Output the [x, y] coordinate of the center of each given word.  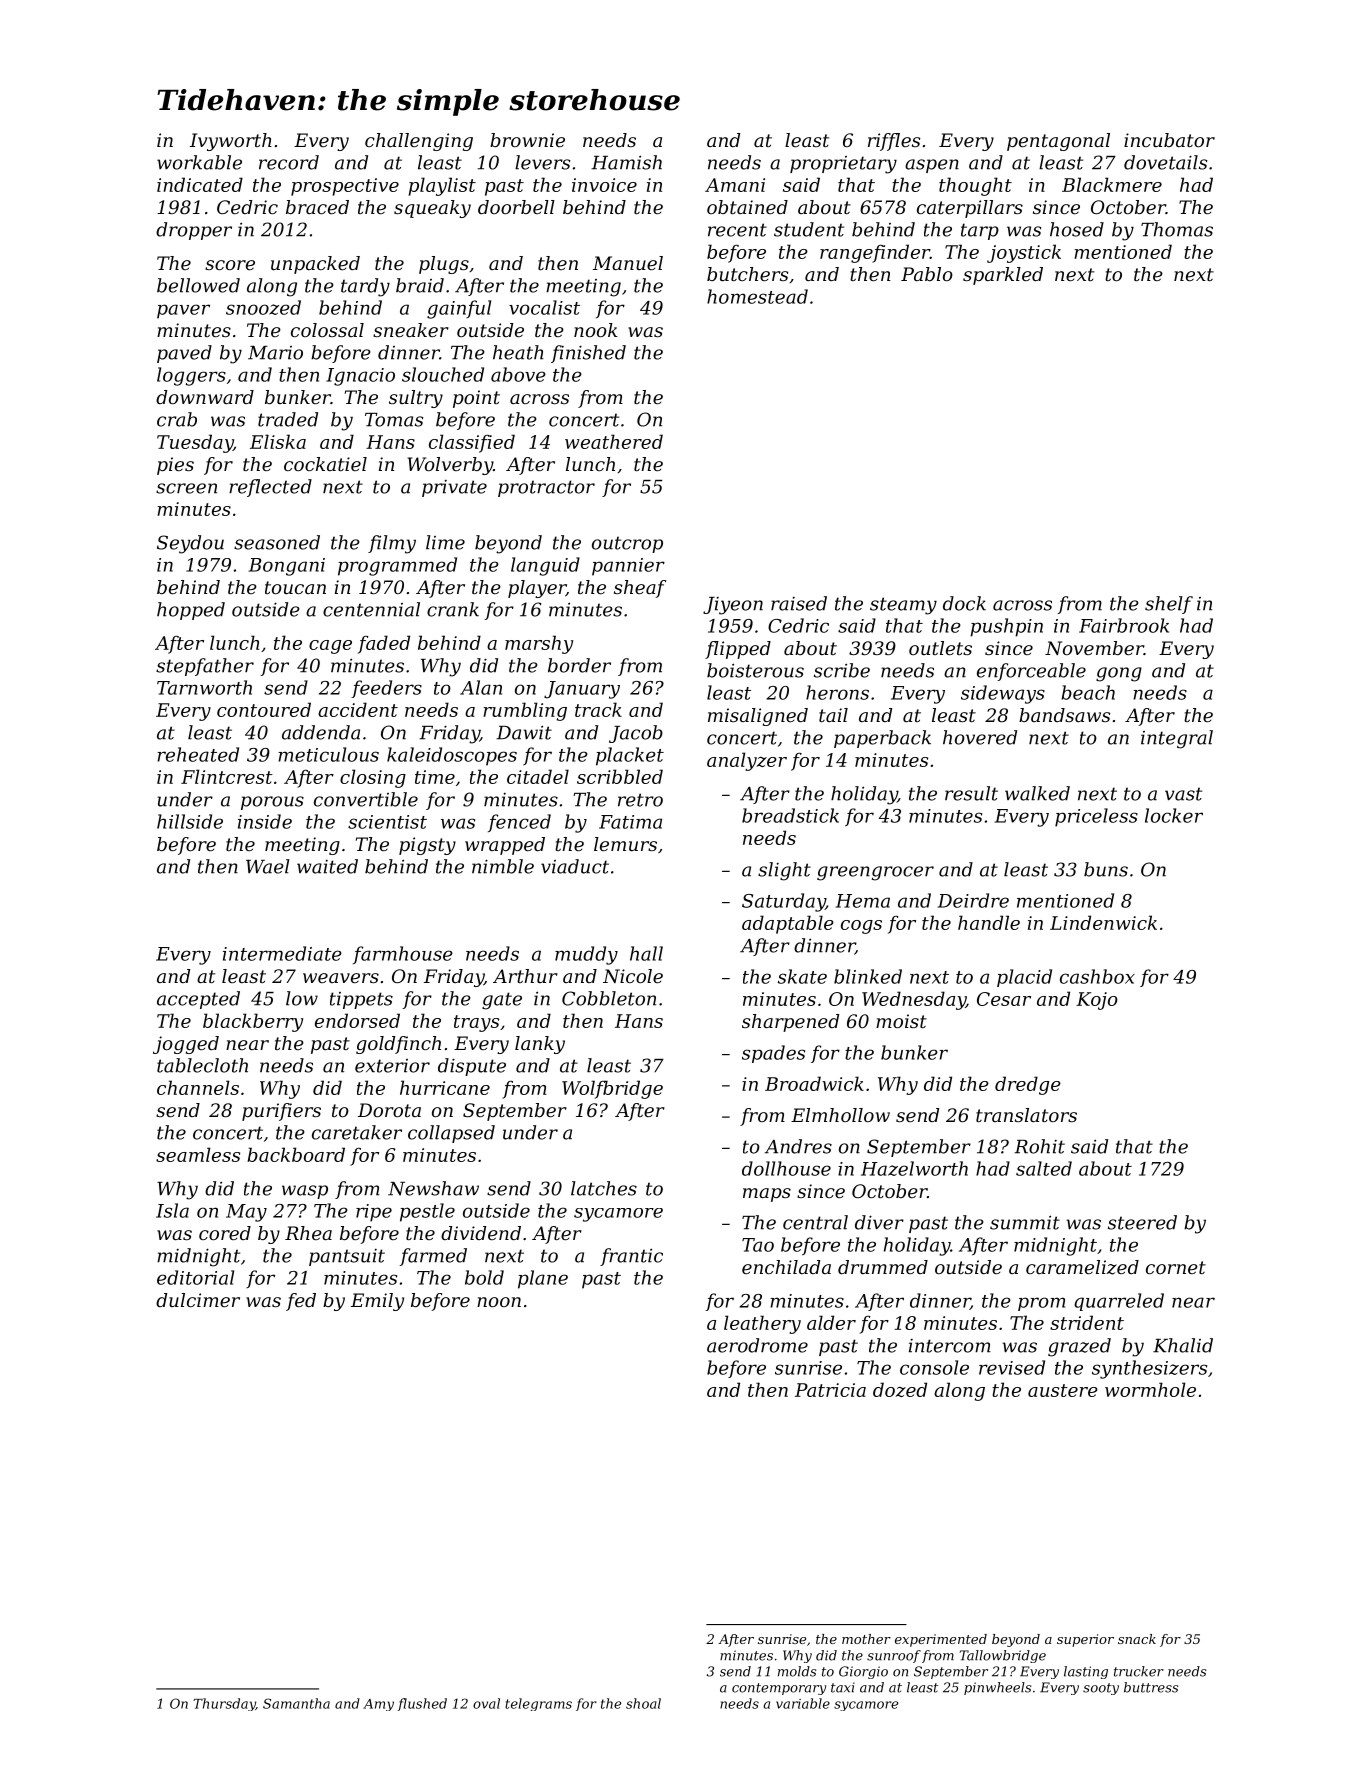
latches [604, 1188]
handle [989, 922]
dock [964, 603]
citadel [538, 776]
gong [1119, 674]
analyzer [747, 761]
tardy [365, 287]
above [518, 374]
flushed [422, 1704]
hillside [190, 821]
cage [330, 647]
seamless [198, 1154]
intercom [950, 1346]
